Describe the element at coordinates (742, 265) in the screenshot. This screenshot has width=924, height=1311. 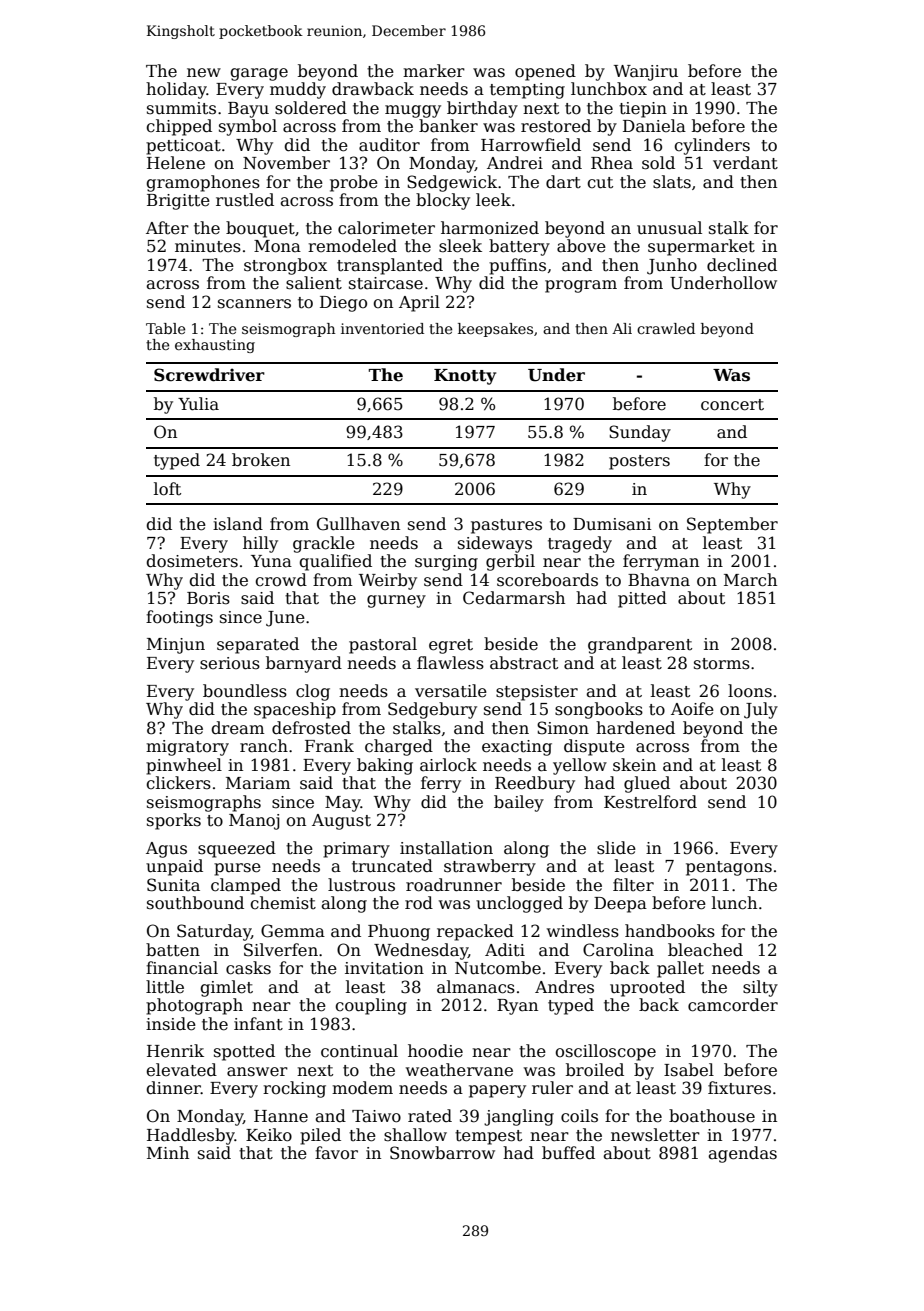
I see `declined` at that location.
